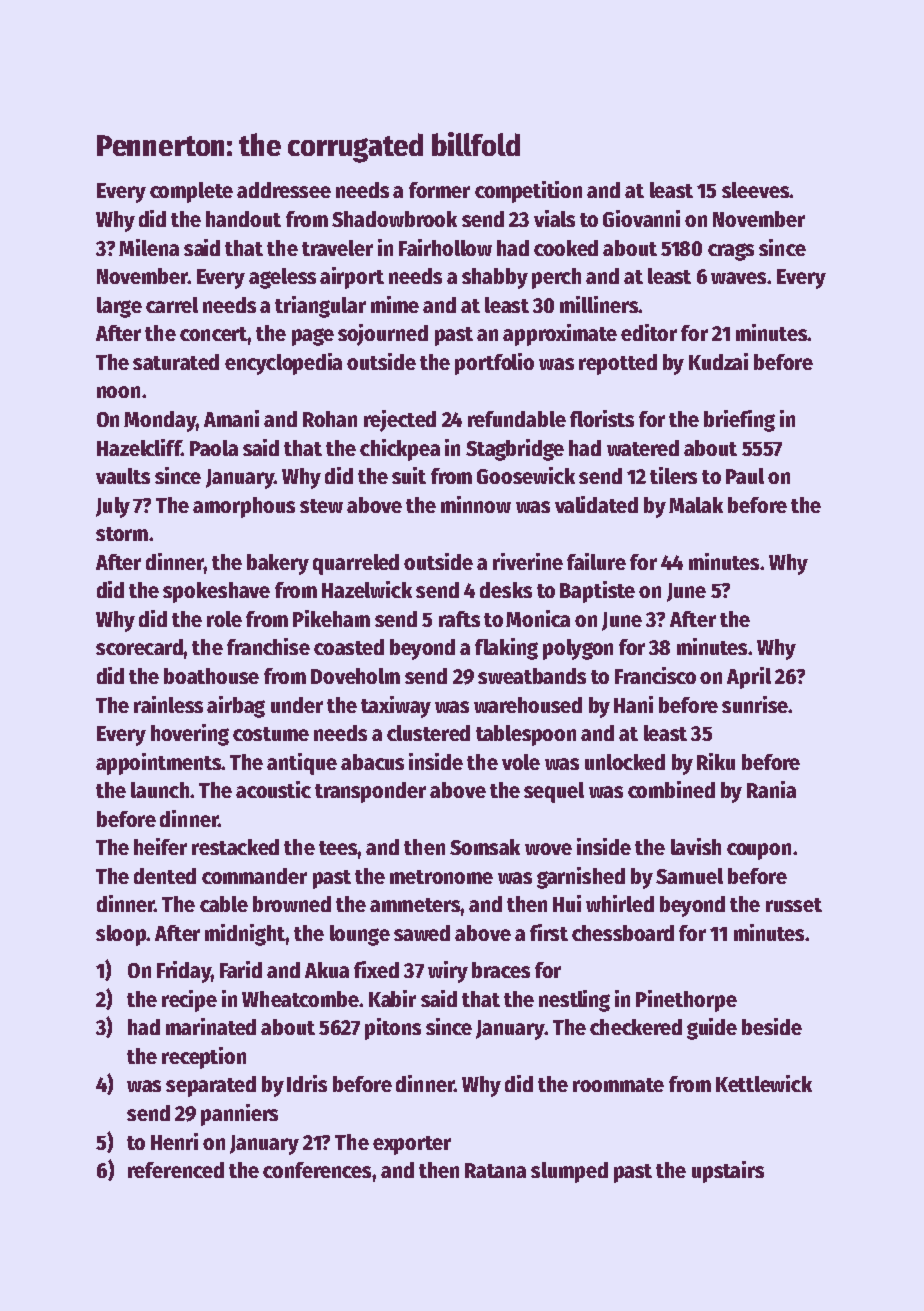  What do you see at coordinates (439, 190) in the screenshot?
I see `former` at bounding box center [439, 190].
